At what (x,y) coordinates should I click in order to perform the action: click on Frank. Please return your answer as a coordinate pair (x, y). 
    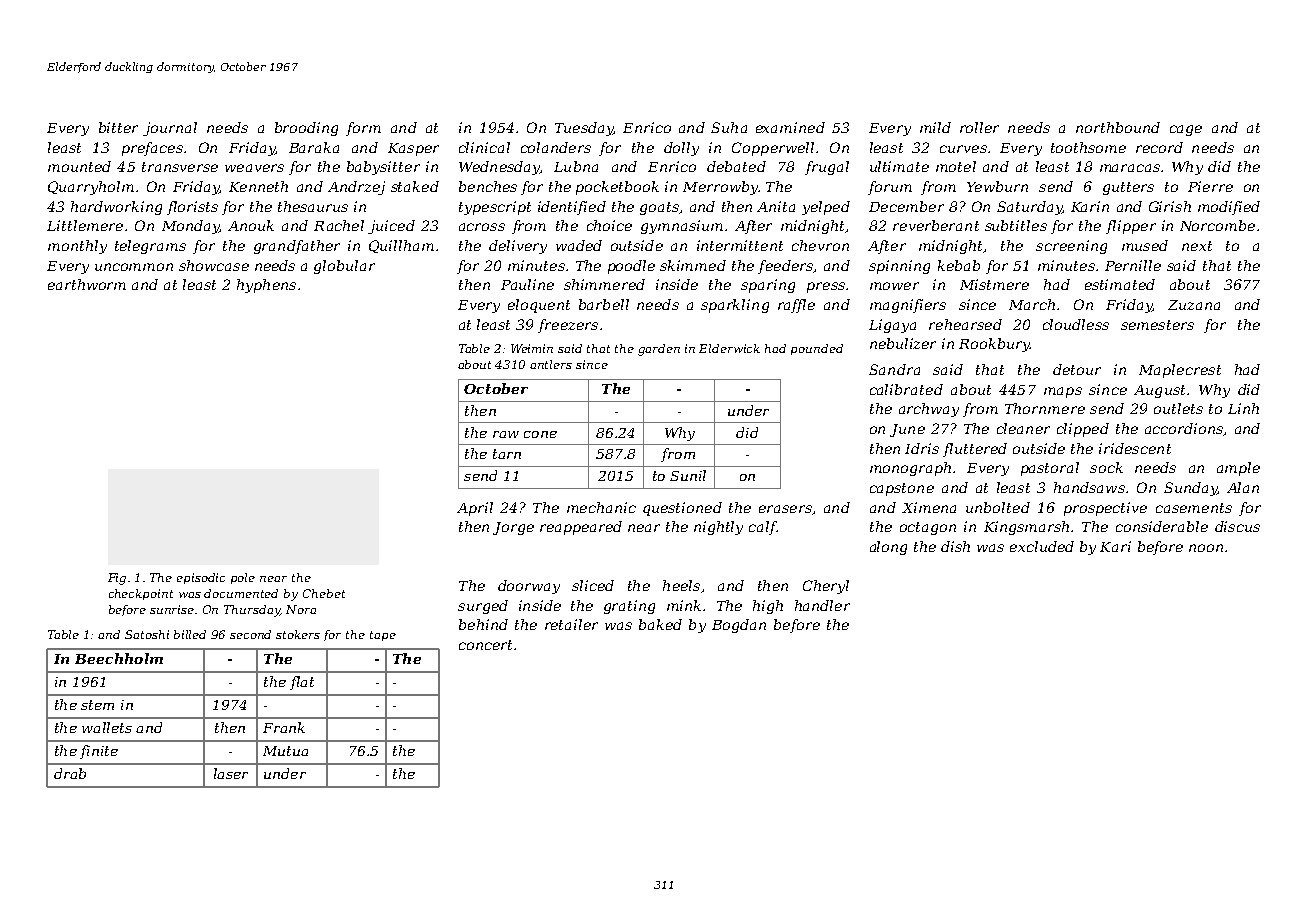
    Looking at the image, I should click on (284, 727).
